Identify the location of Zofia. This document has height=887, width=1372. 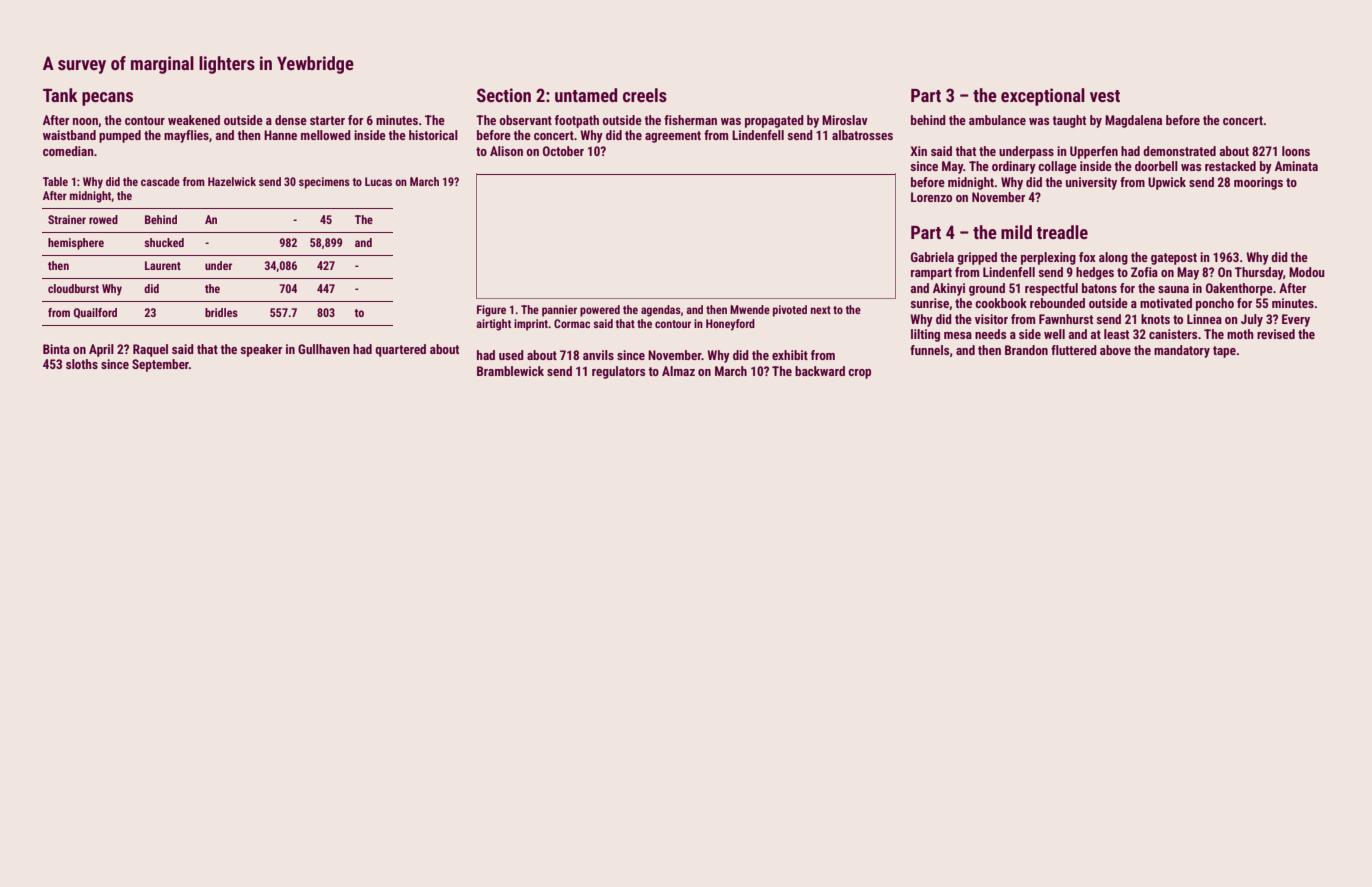
(1144, 272).
